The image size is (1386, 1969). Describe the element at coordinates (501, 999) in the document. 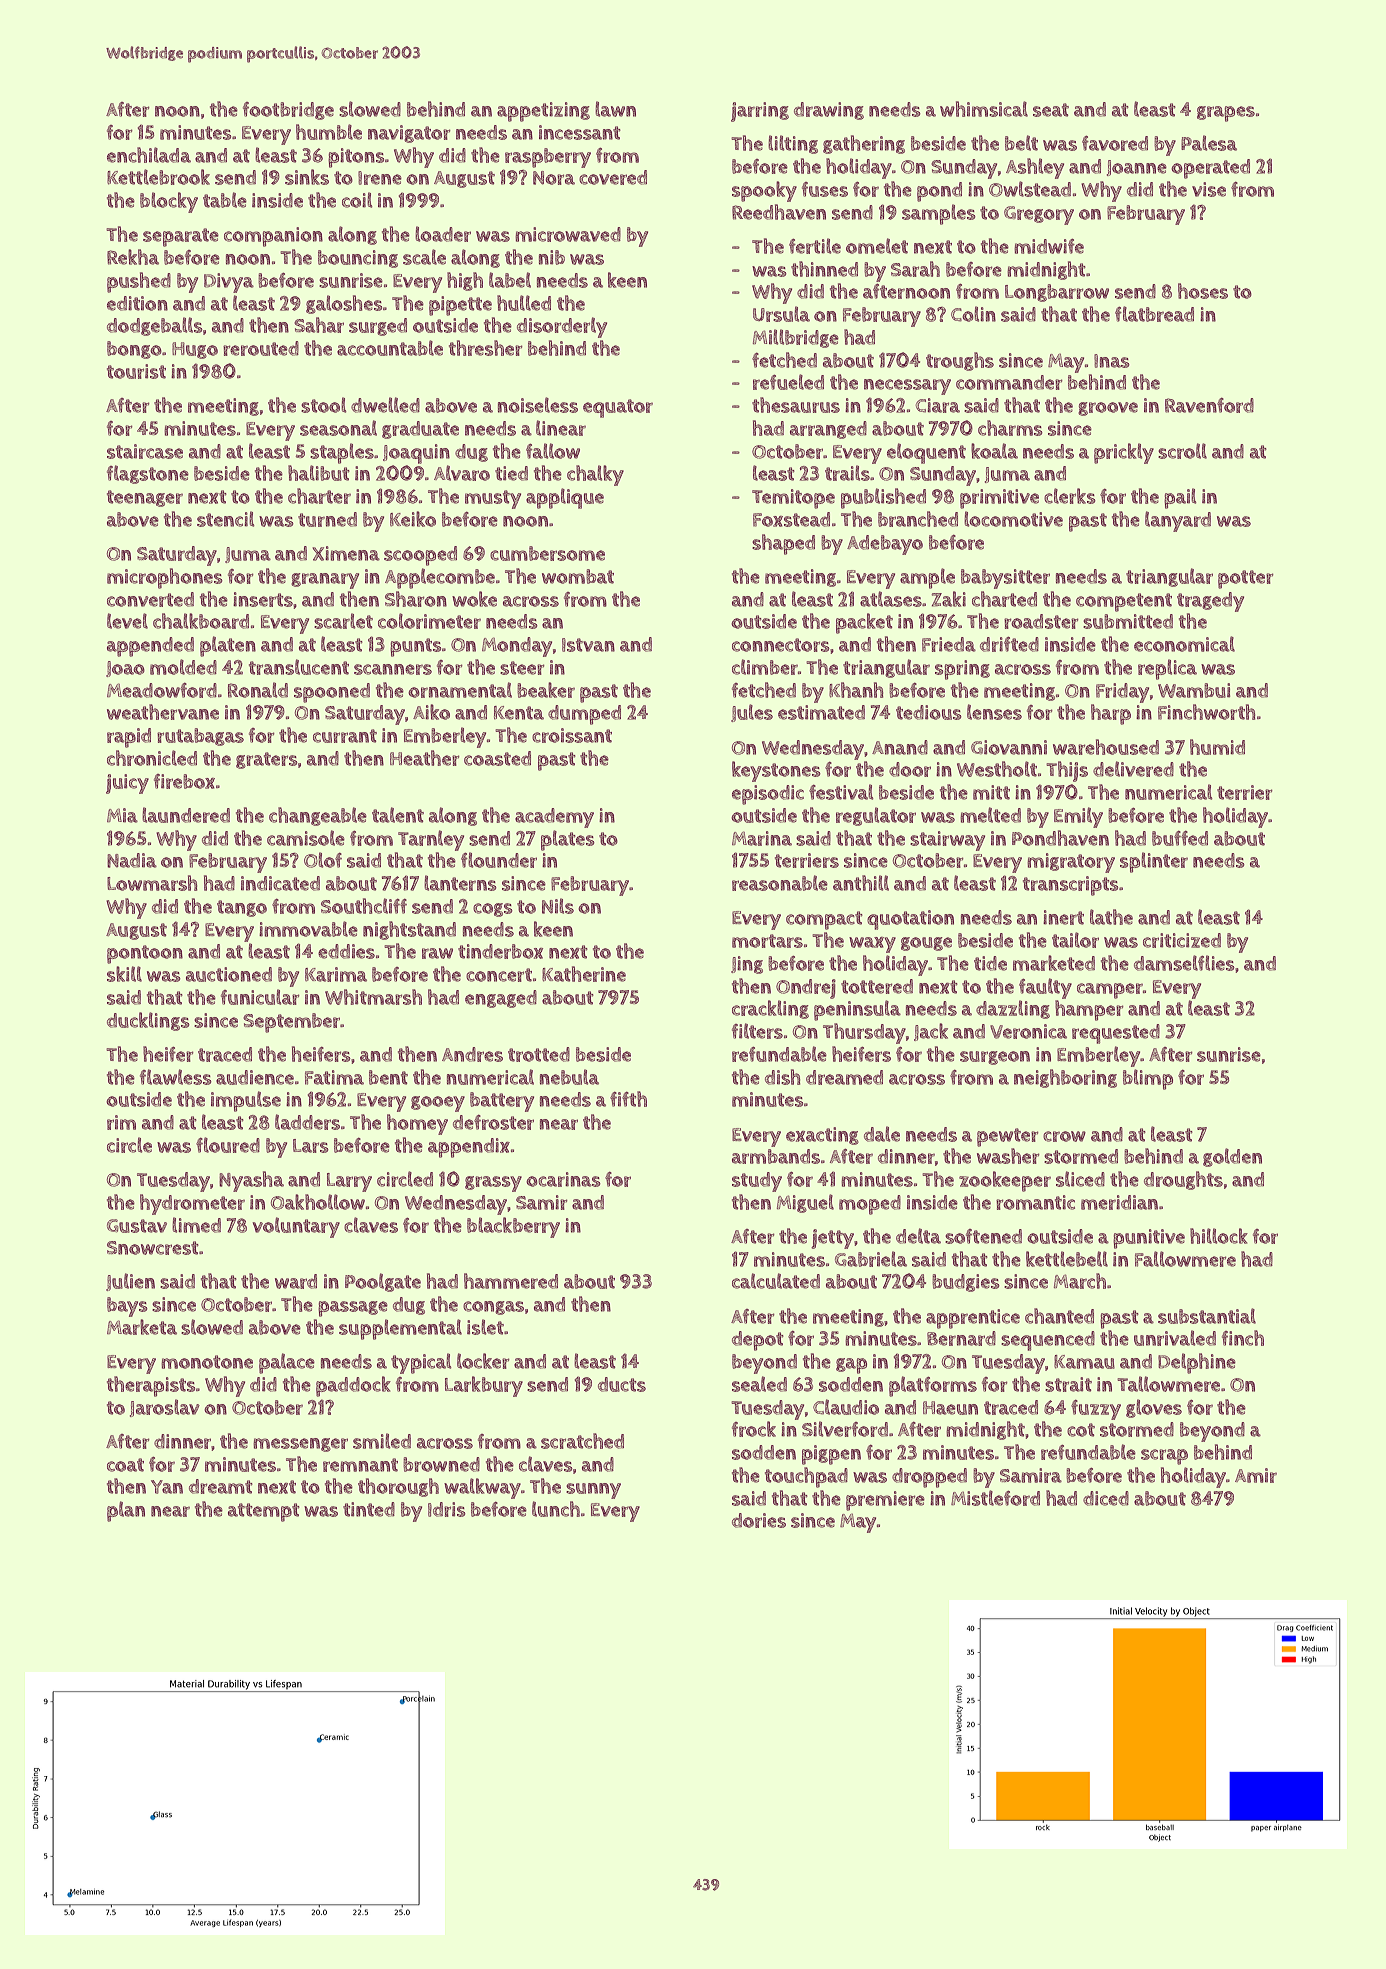

I see `engaged` at that location.
